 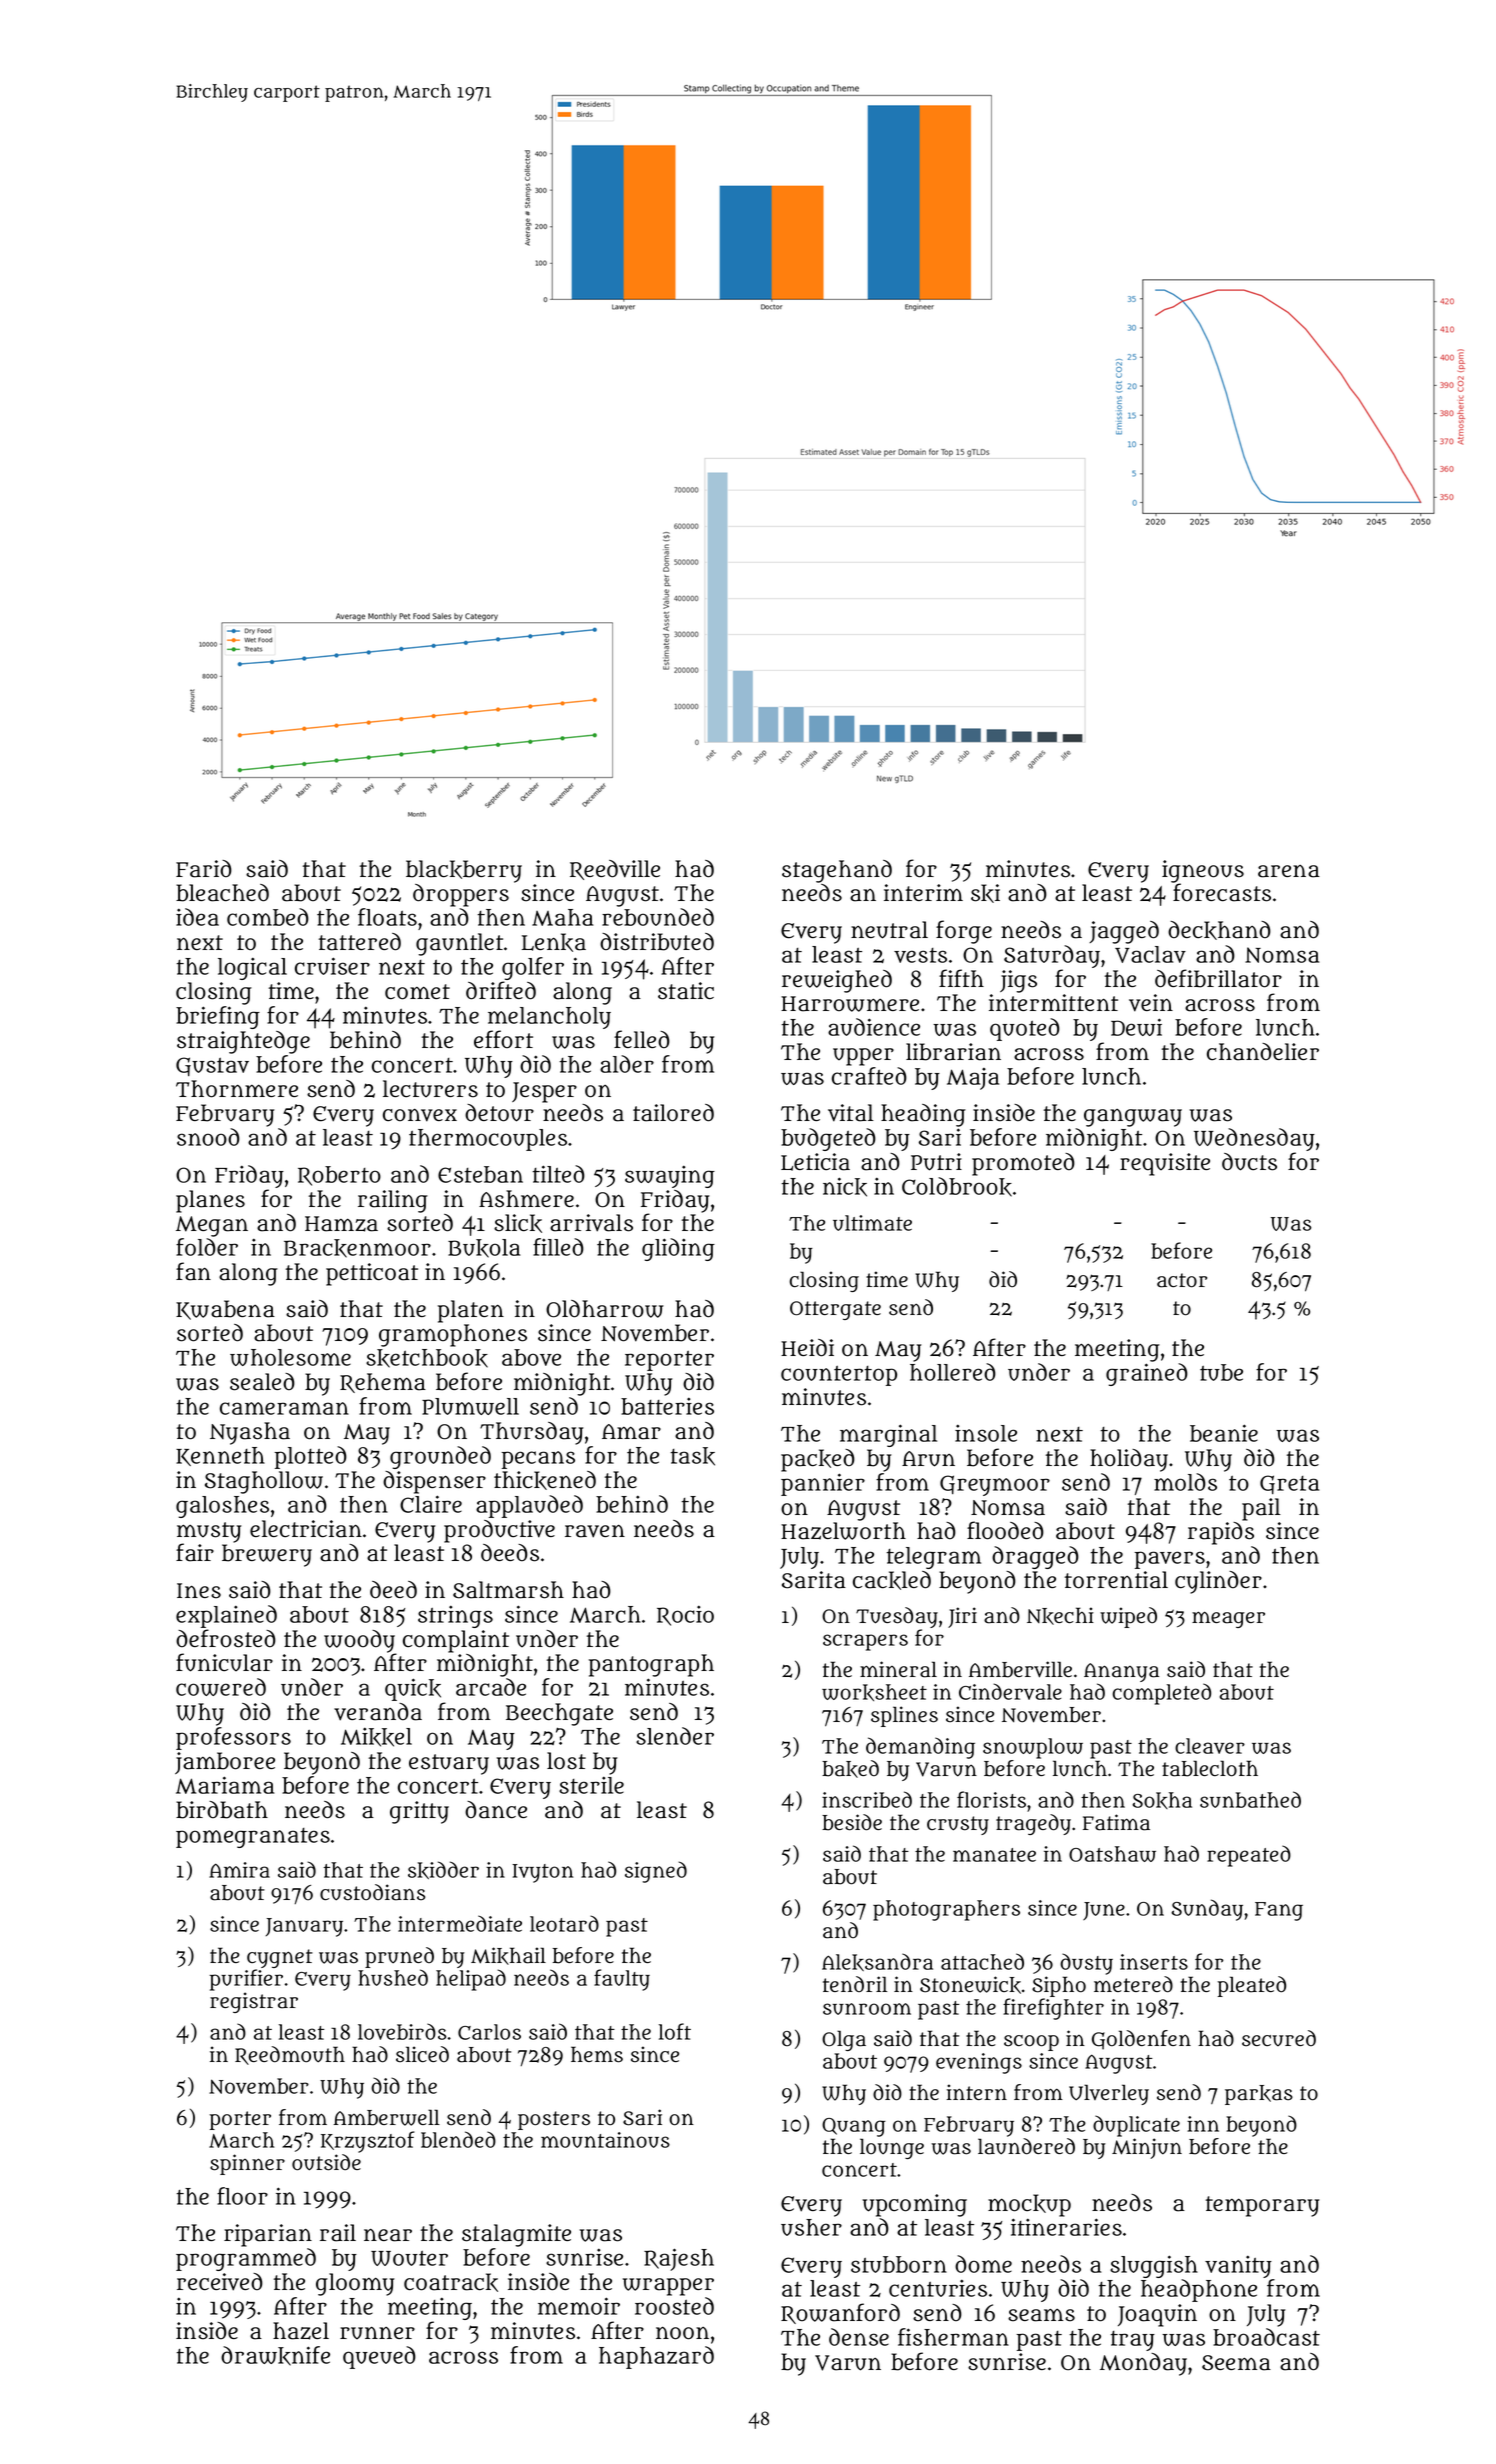 I want to click on cleaver, so click(x=1210, y=1746).
